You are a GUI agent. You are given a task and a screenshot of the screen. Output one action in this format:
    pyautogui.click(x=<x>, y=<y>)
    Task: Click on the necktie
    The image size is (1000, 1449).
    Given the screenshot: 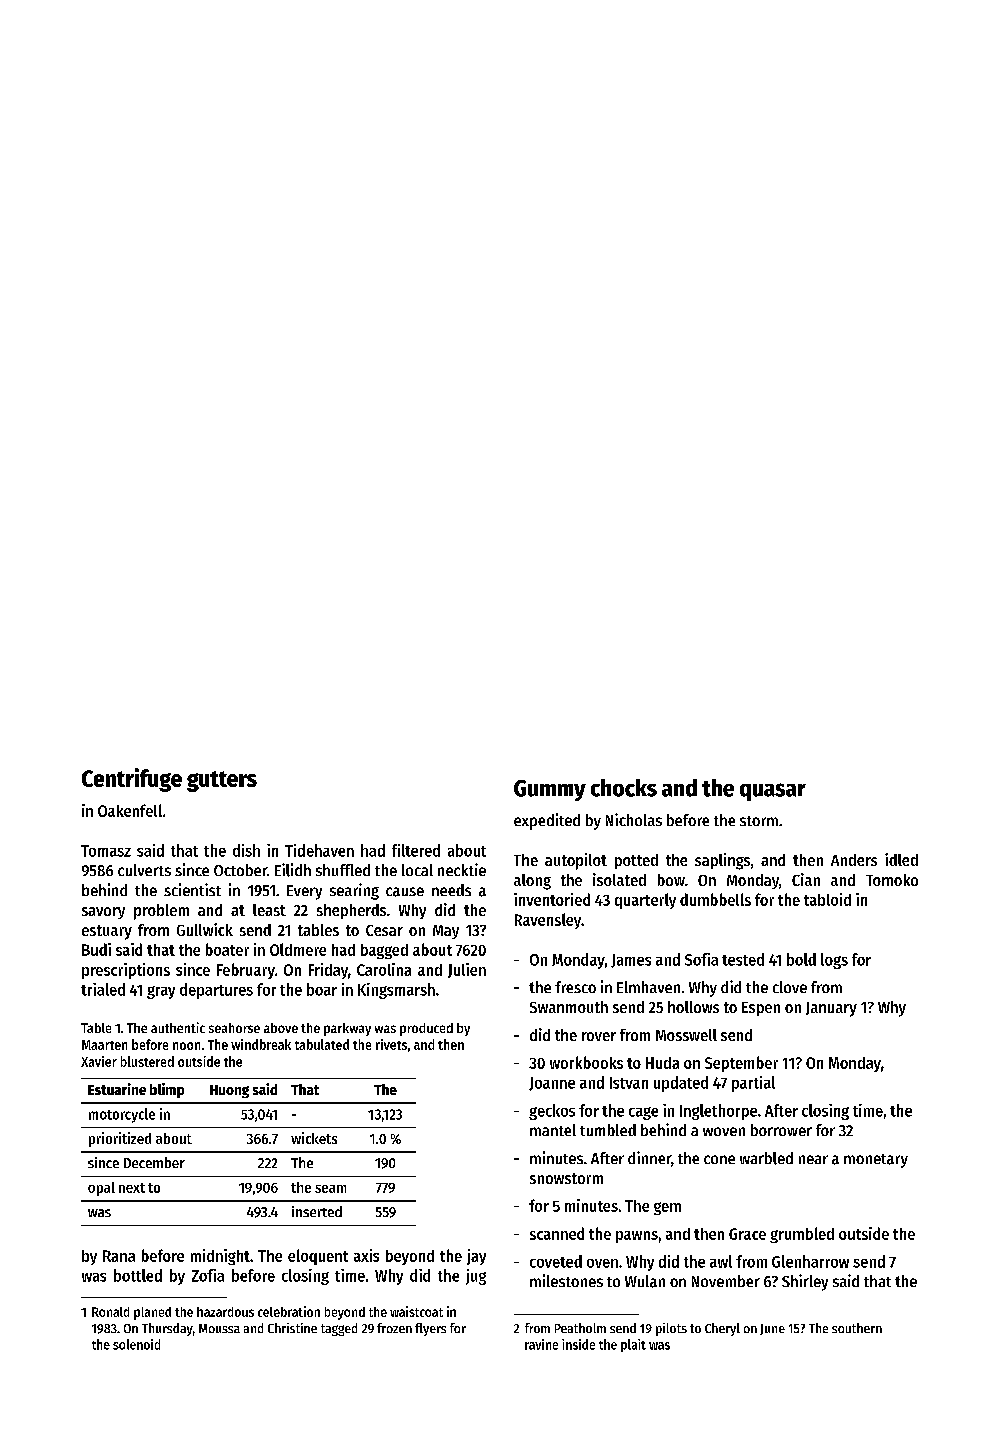 What is the action you would take?
    pyautogui.click(x=462, y=869)
